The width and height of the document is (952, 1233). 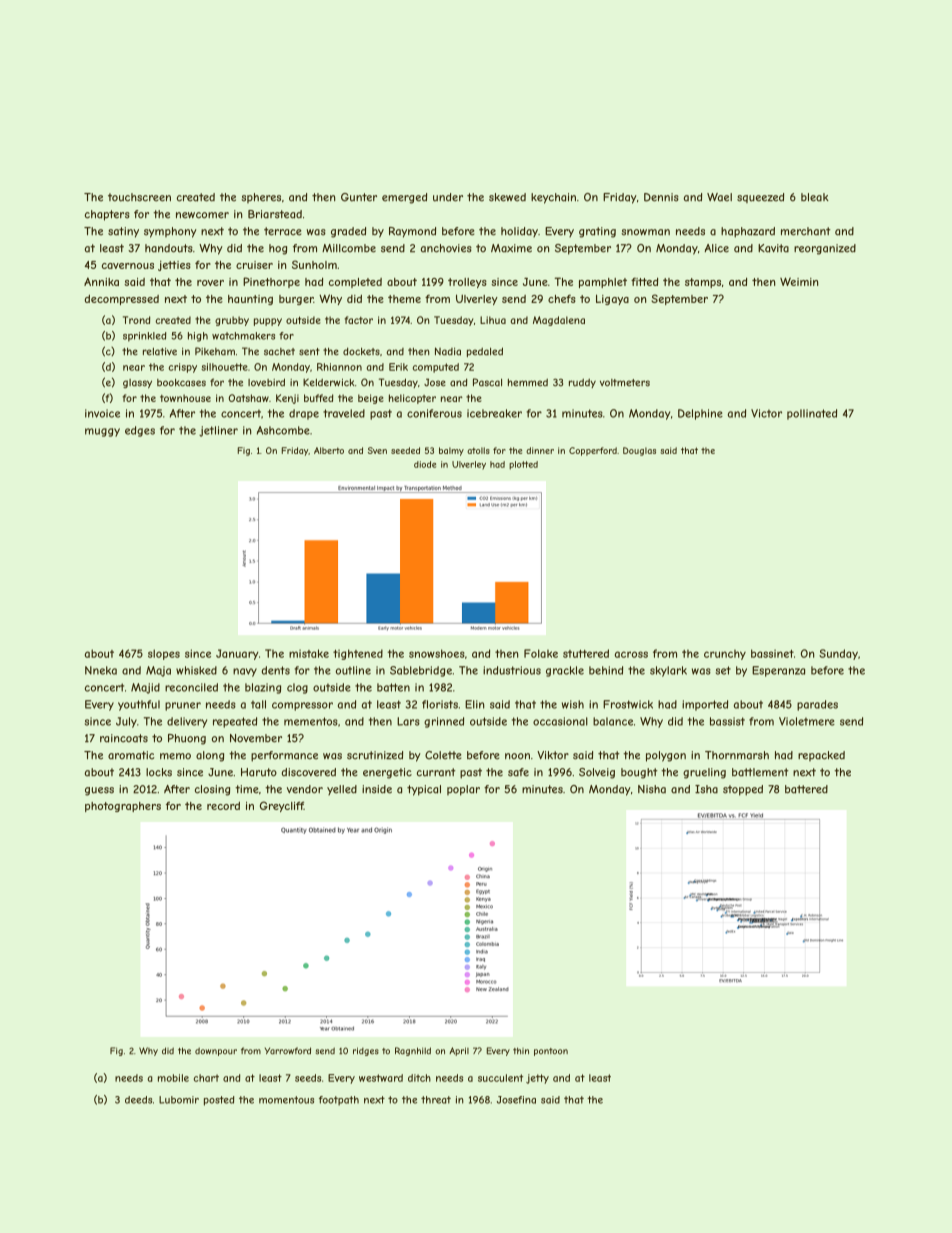 What do you see at coordinates (625, 383) in the document?
I see `voltmeters` at bounding box center [625, 383].
